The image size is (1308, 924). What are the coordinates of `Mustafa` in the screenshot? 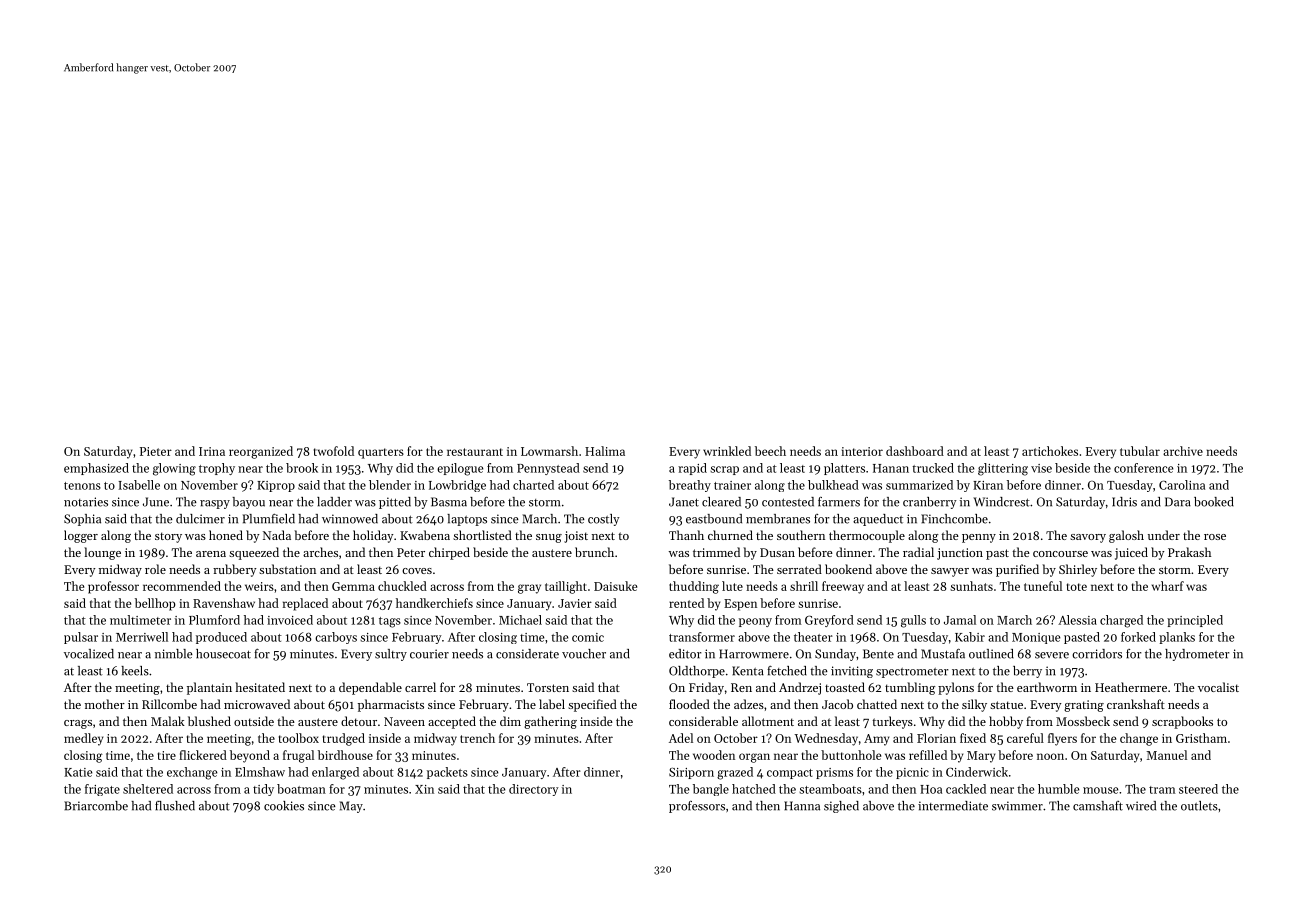 It's located at (943, 654).
